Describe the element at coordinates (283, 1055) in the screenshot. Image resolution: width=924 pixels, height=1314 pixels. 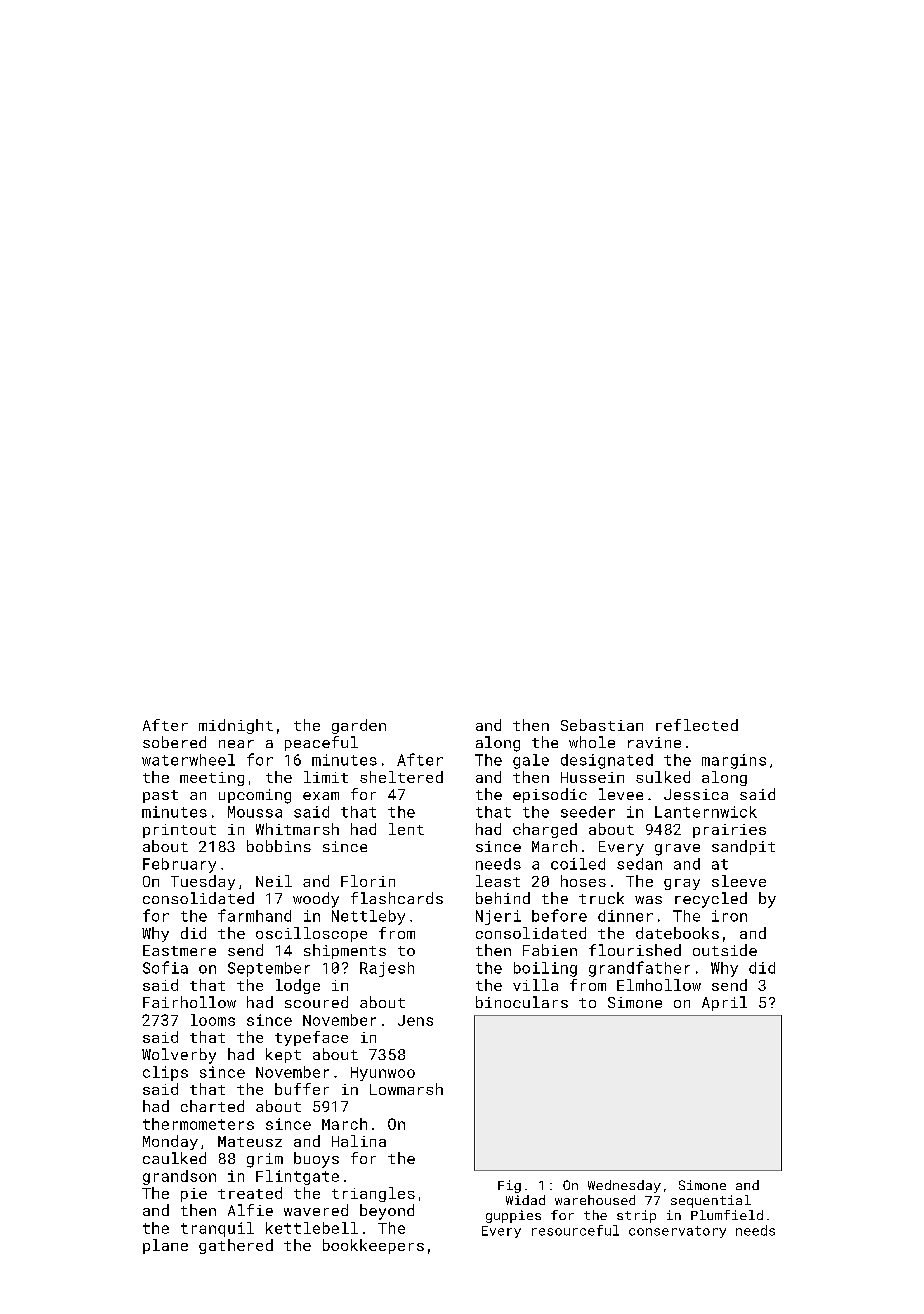
I see `kept` at that location.
